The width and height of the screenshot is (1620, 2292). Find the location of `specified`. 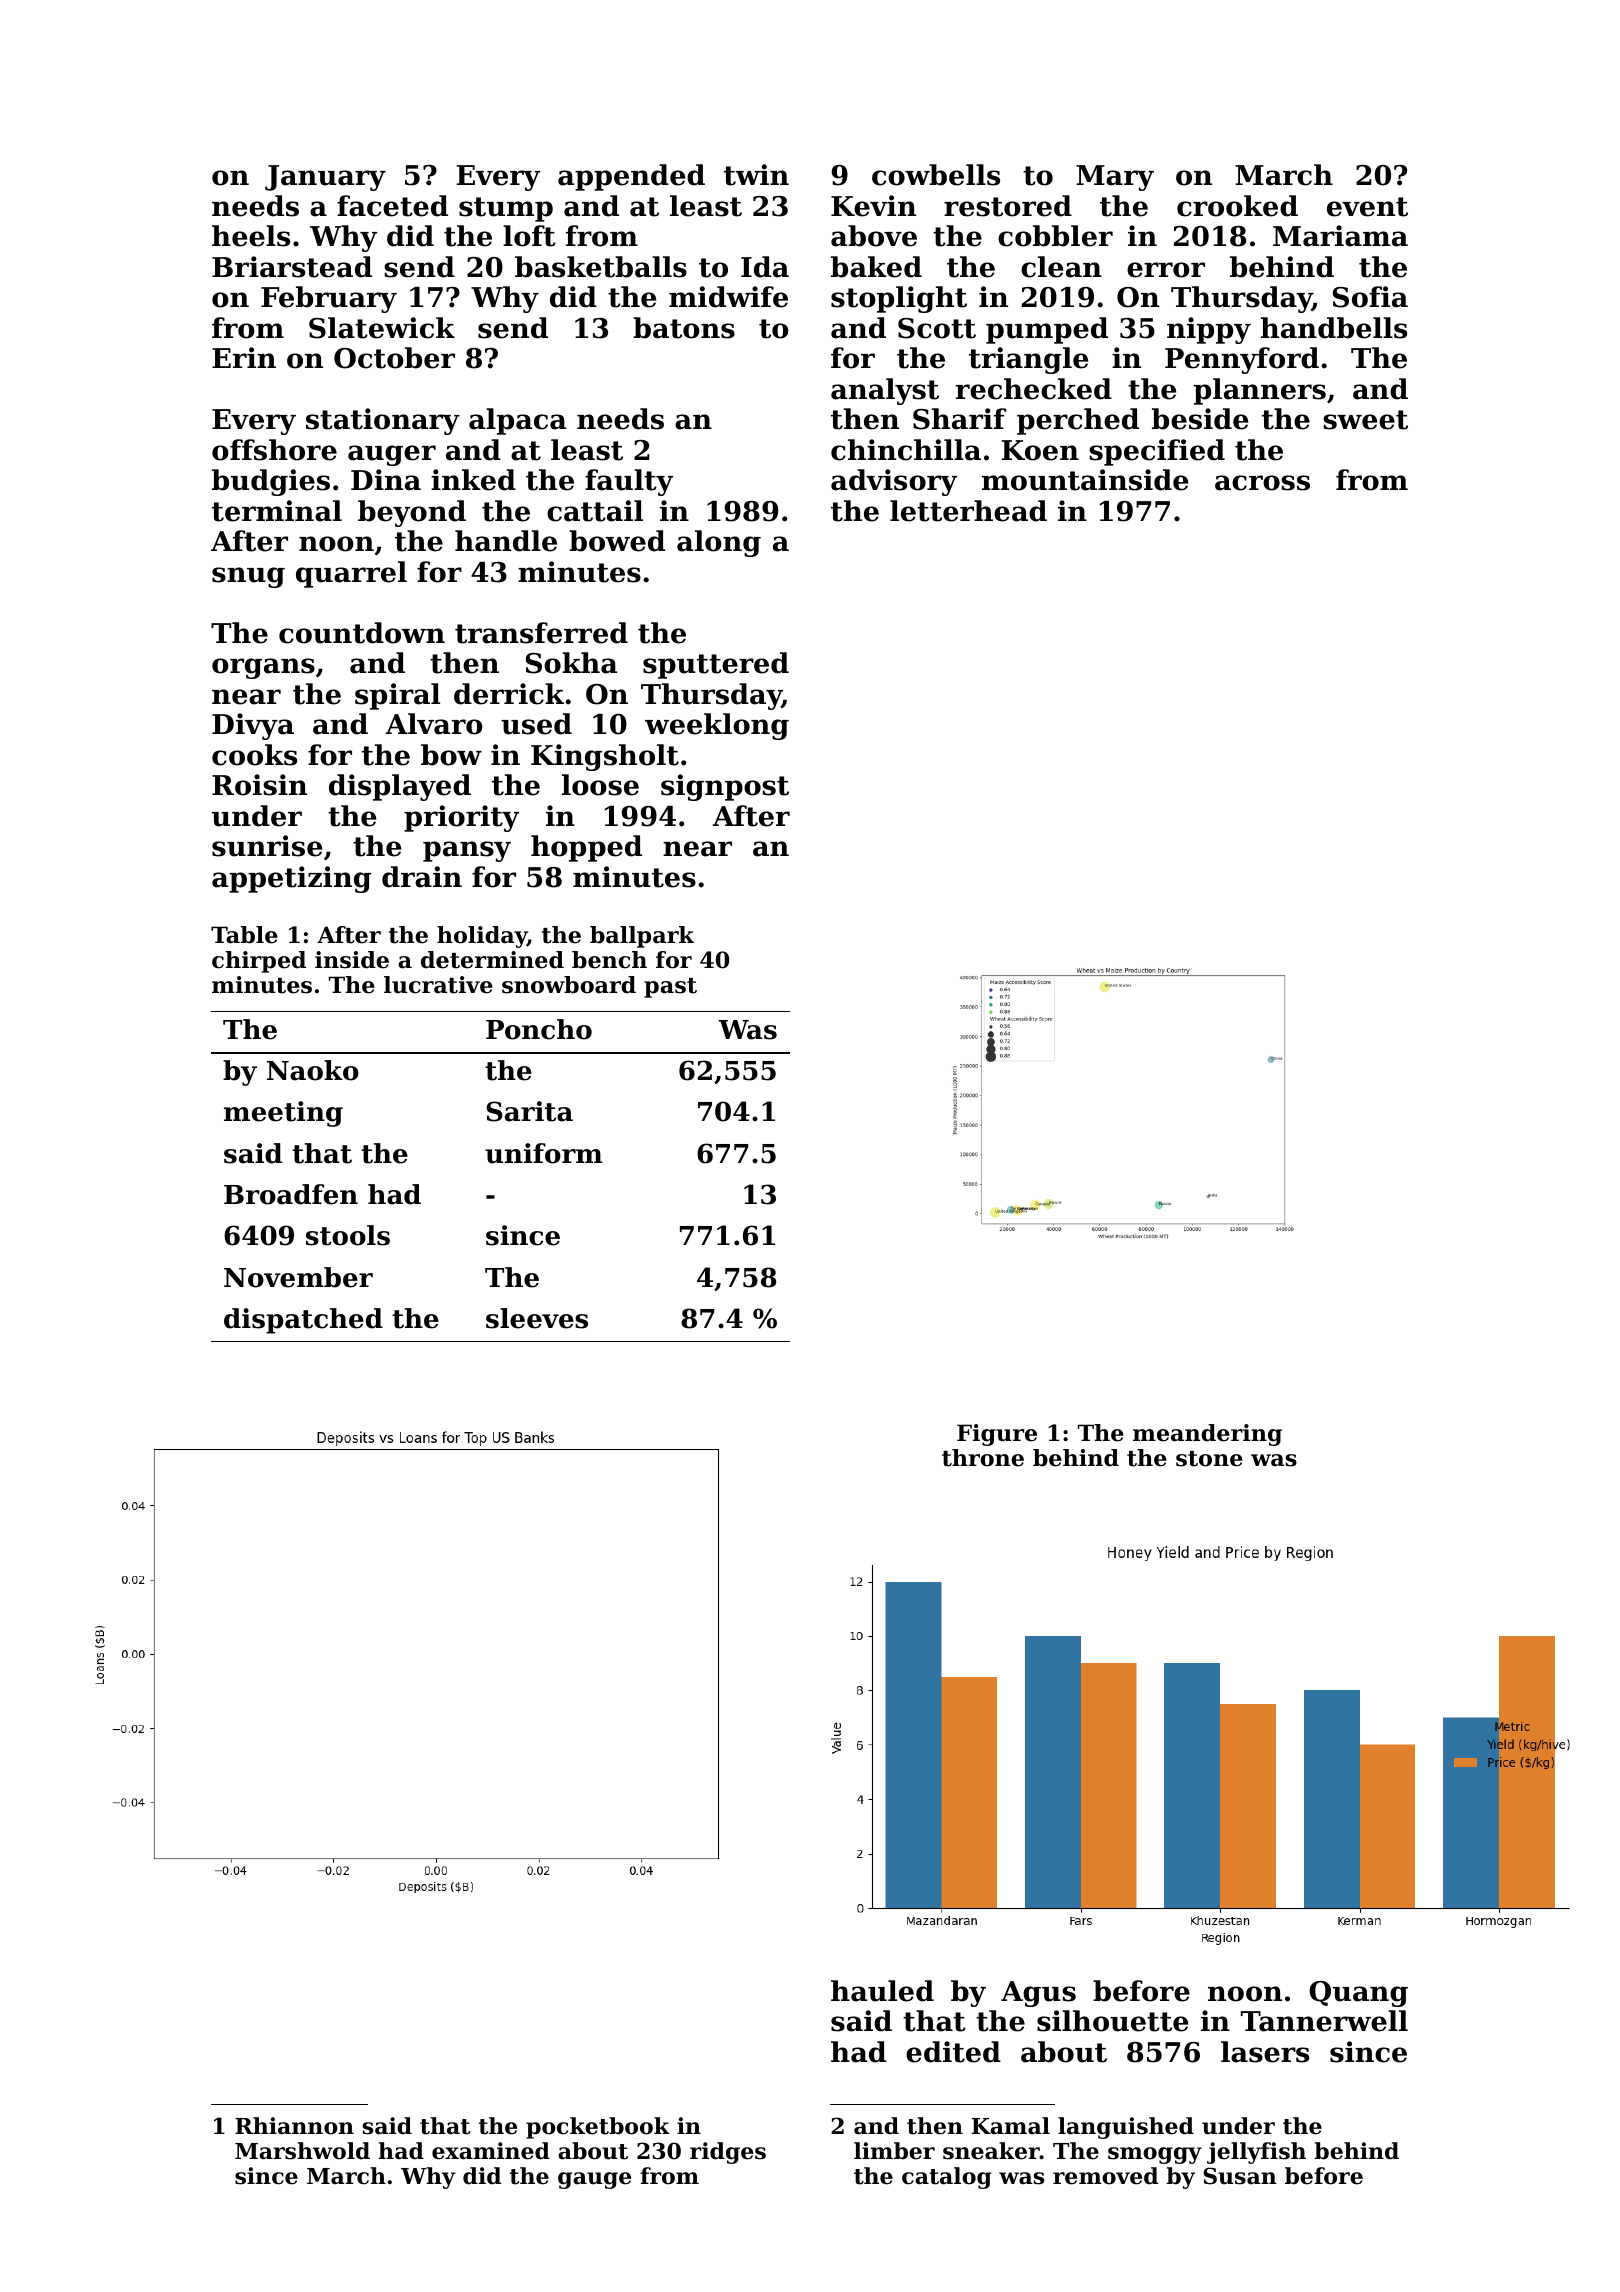

specified is located at coordinates (1157, 452).
